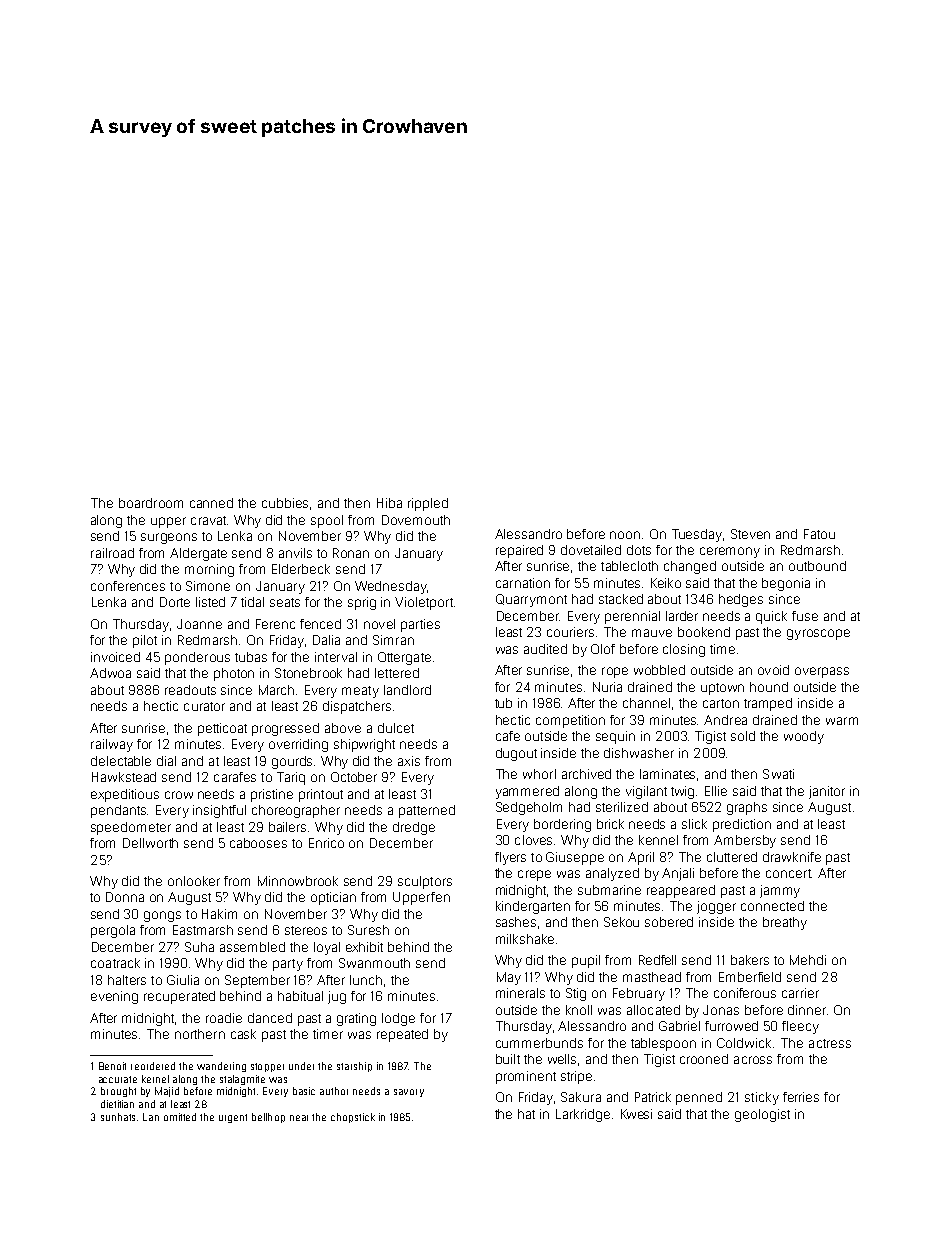 Image resolution: width=952 pixels, height=1233 pixels. What do you see at coordinates (516, 754) in the screenshot?
I see `dugout` at bounding box center [516, 754].
